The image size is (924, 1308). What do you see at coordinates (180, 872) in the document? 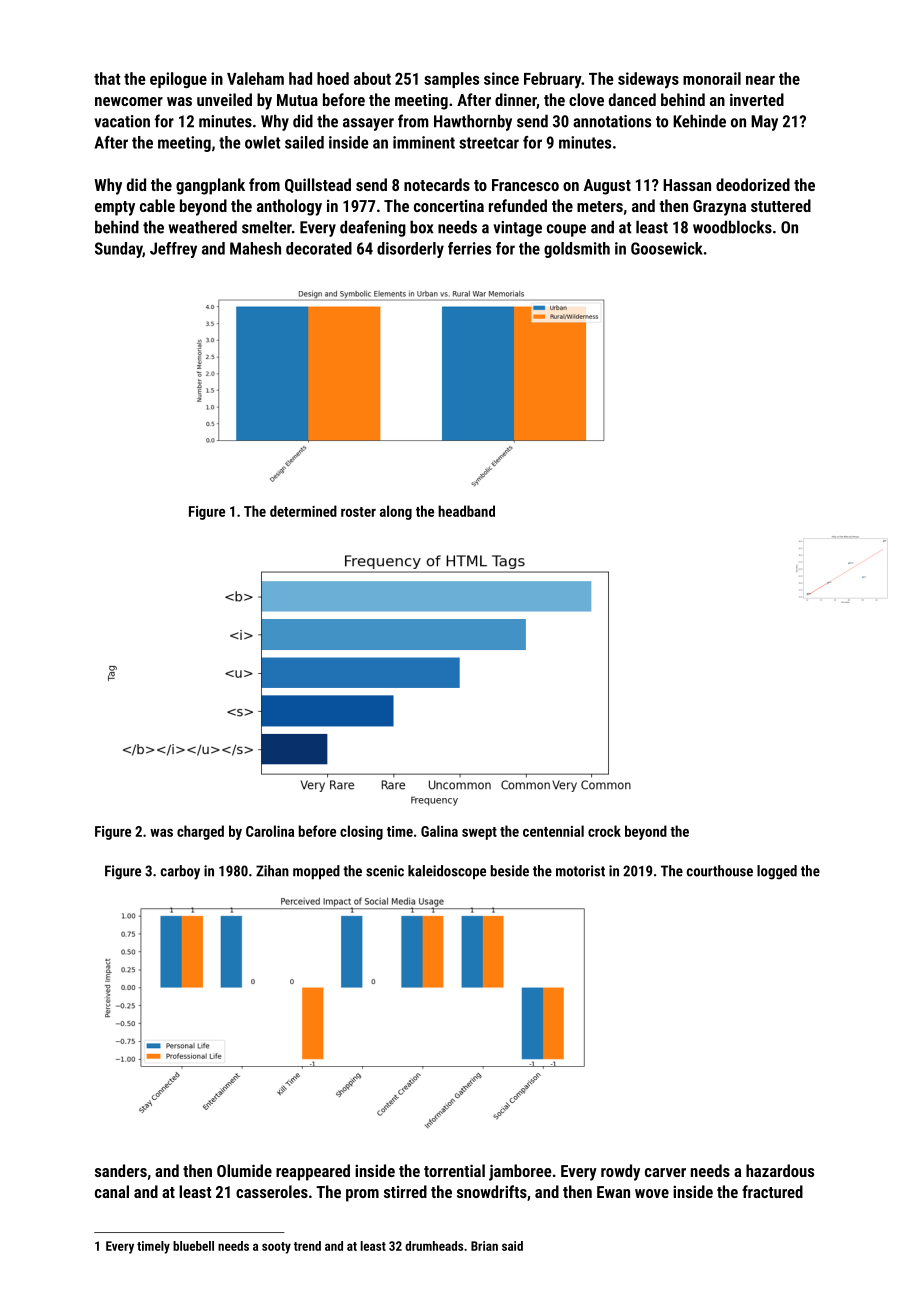
I see `carboy` at bounding box center [180, 872].
